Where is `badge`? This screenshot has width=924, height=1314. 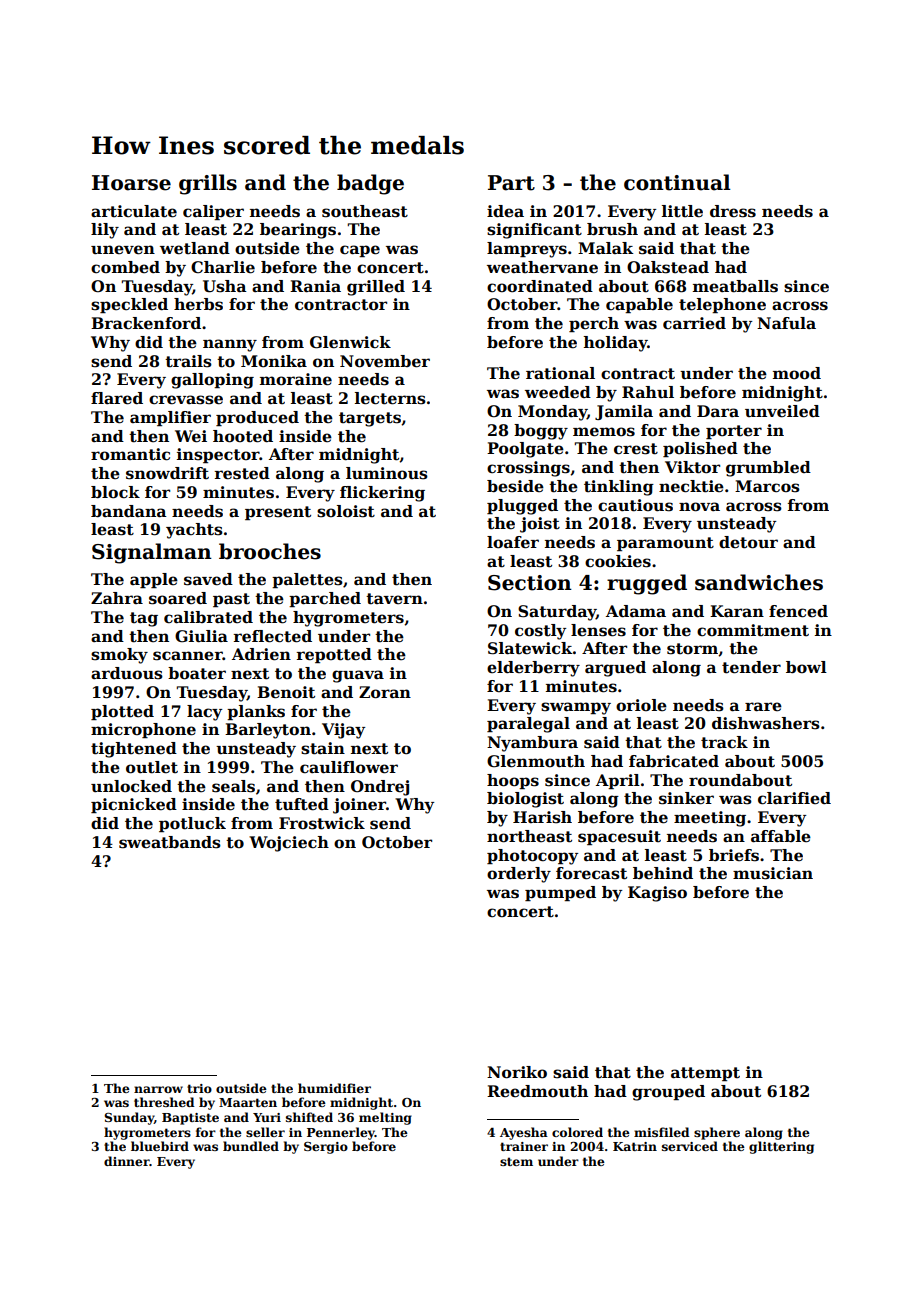 badge is located at coordinates (370, 184).
